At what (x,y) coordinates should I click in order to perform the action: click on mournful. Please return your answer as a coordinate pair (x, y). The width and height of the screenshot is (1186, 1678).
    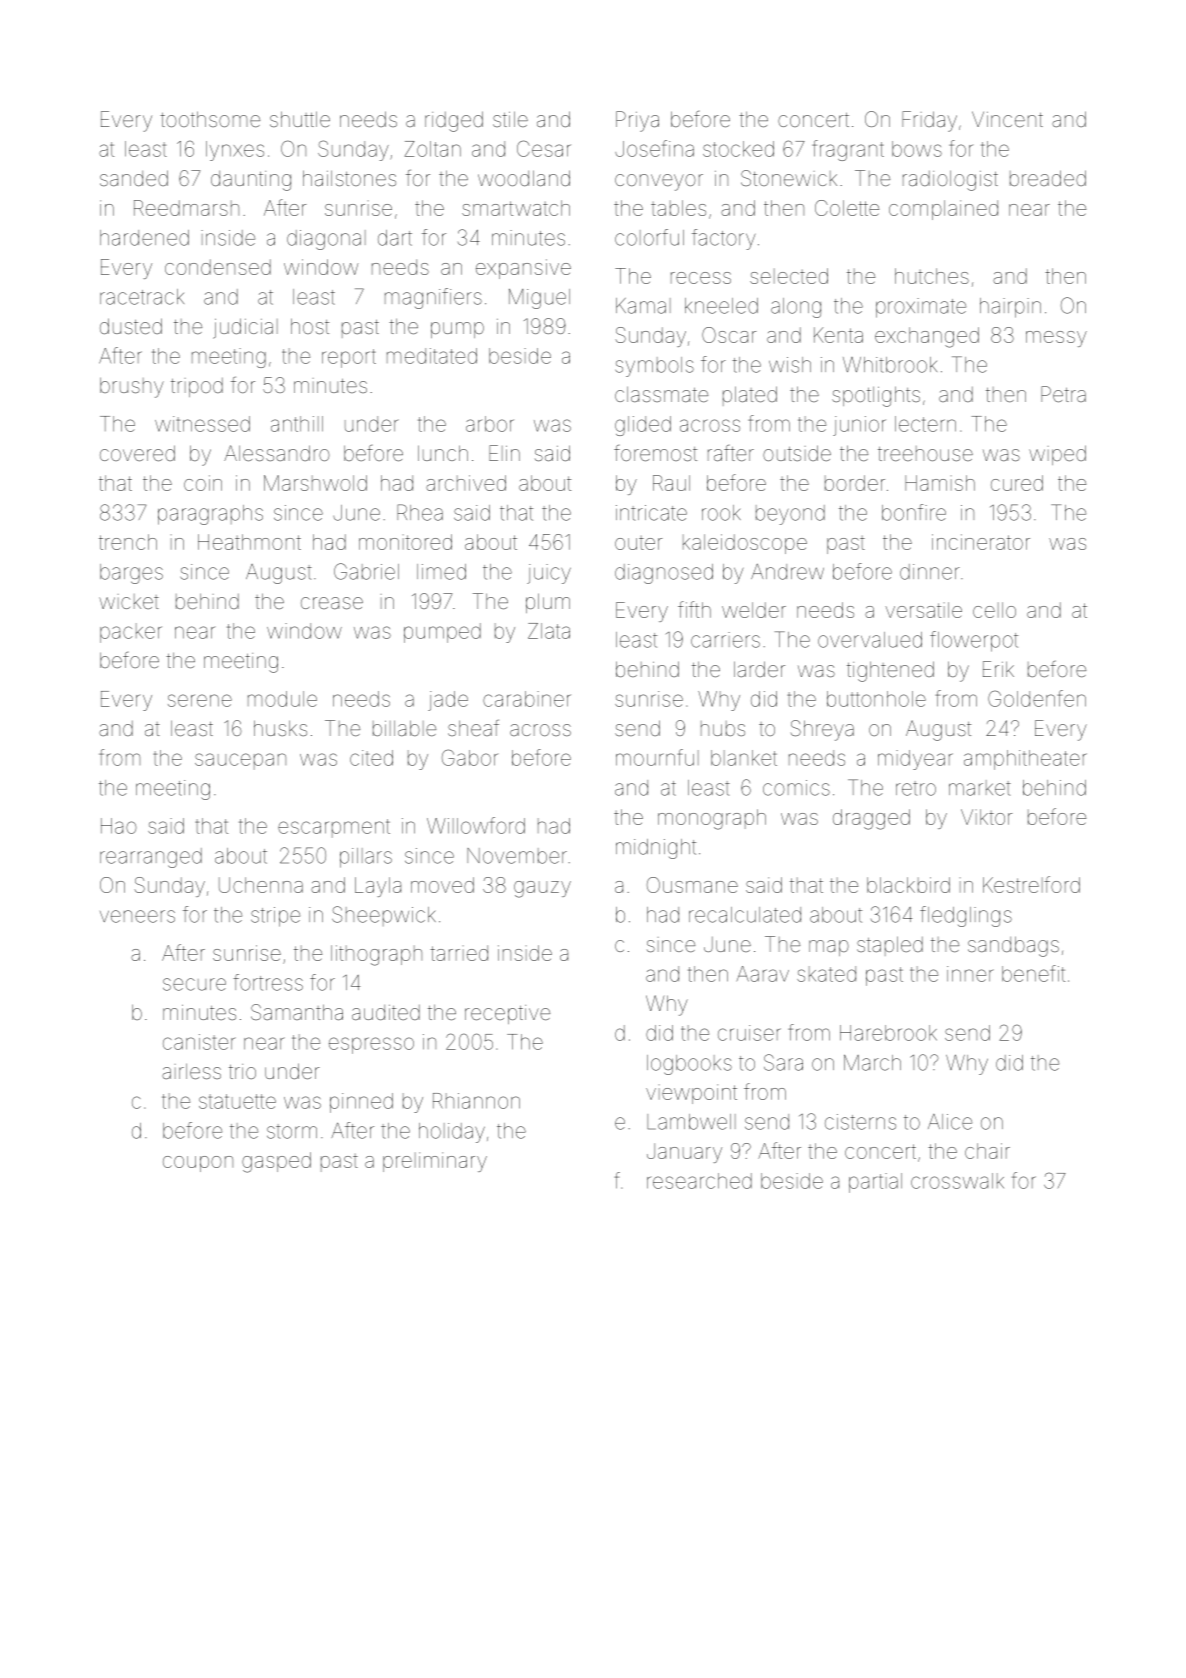
    Looking at the image, I should click on (657, 757).
